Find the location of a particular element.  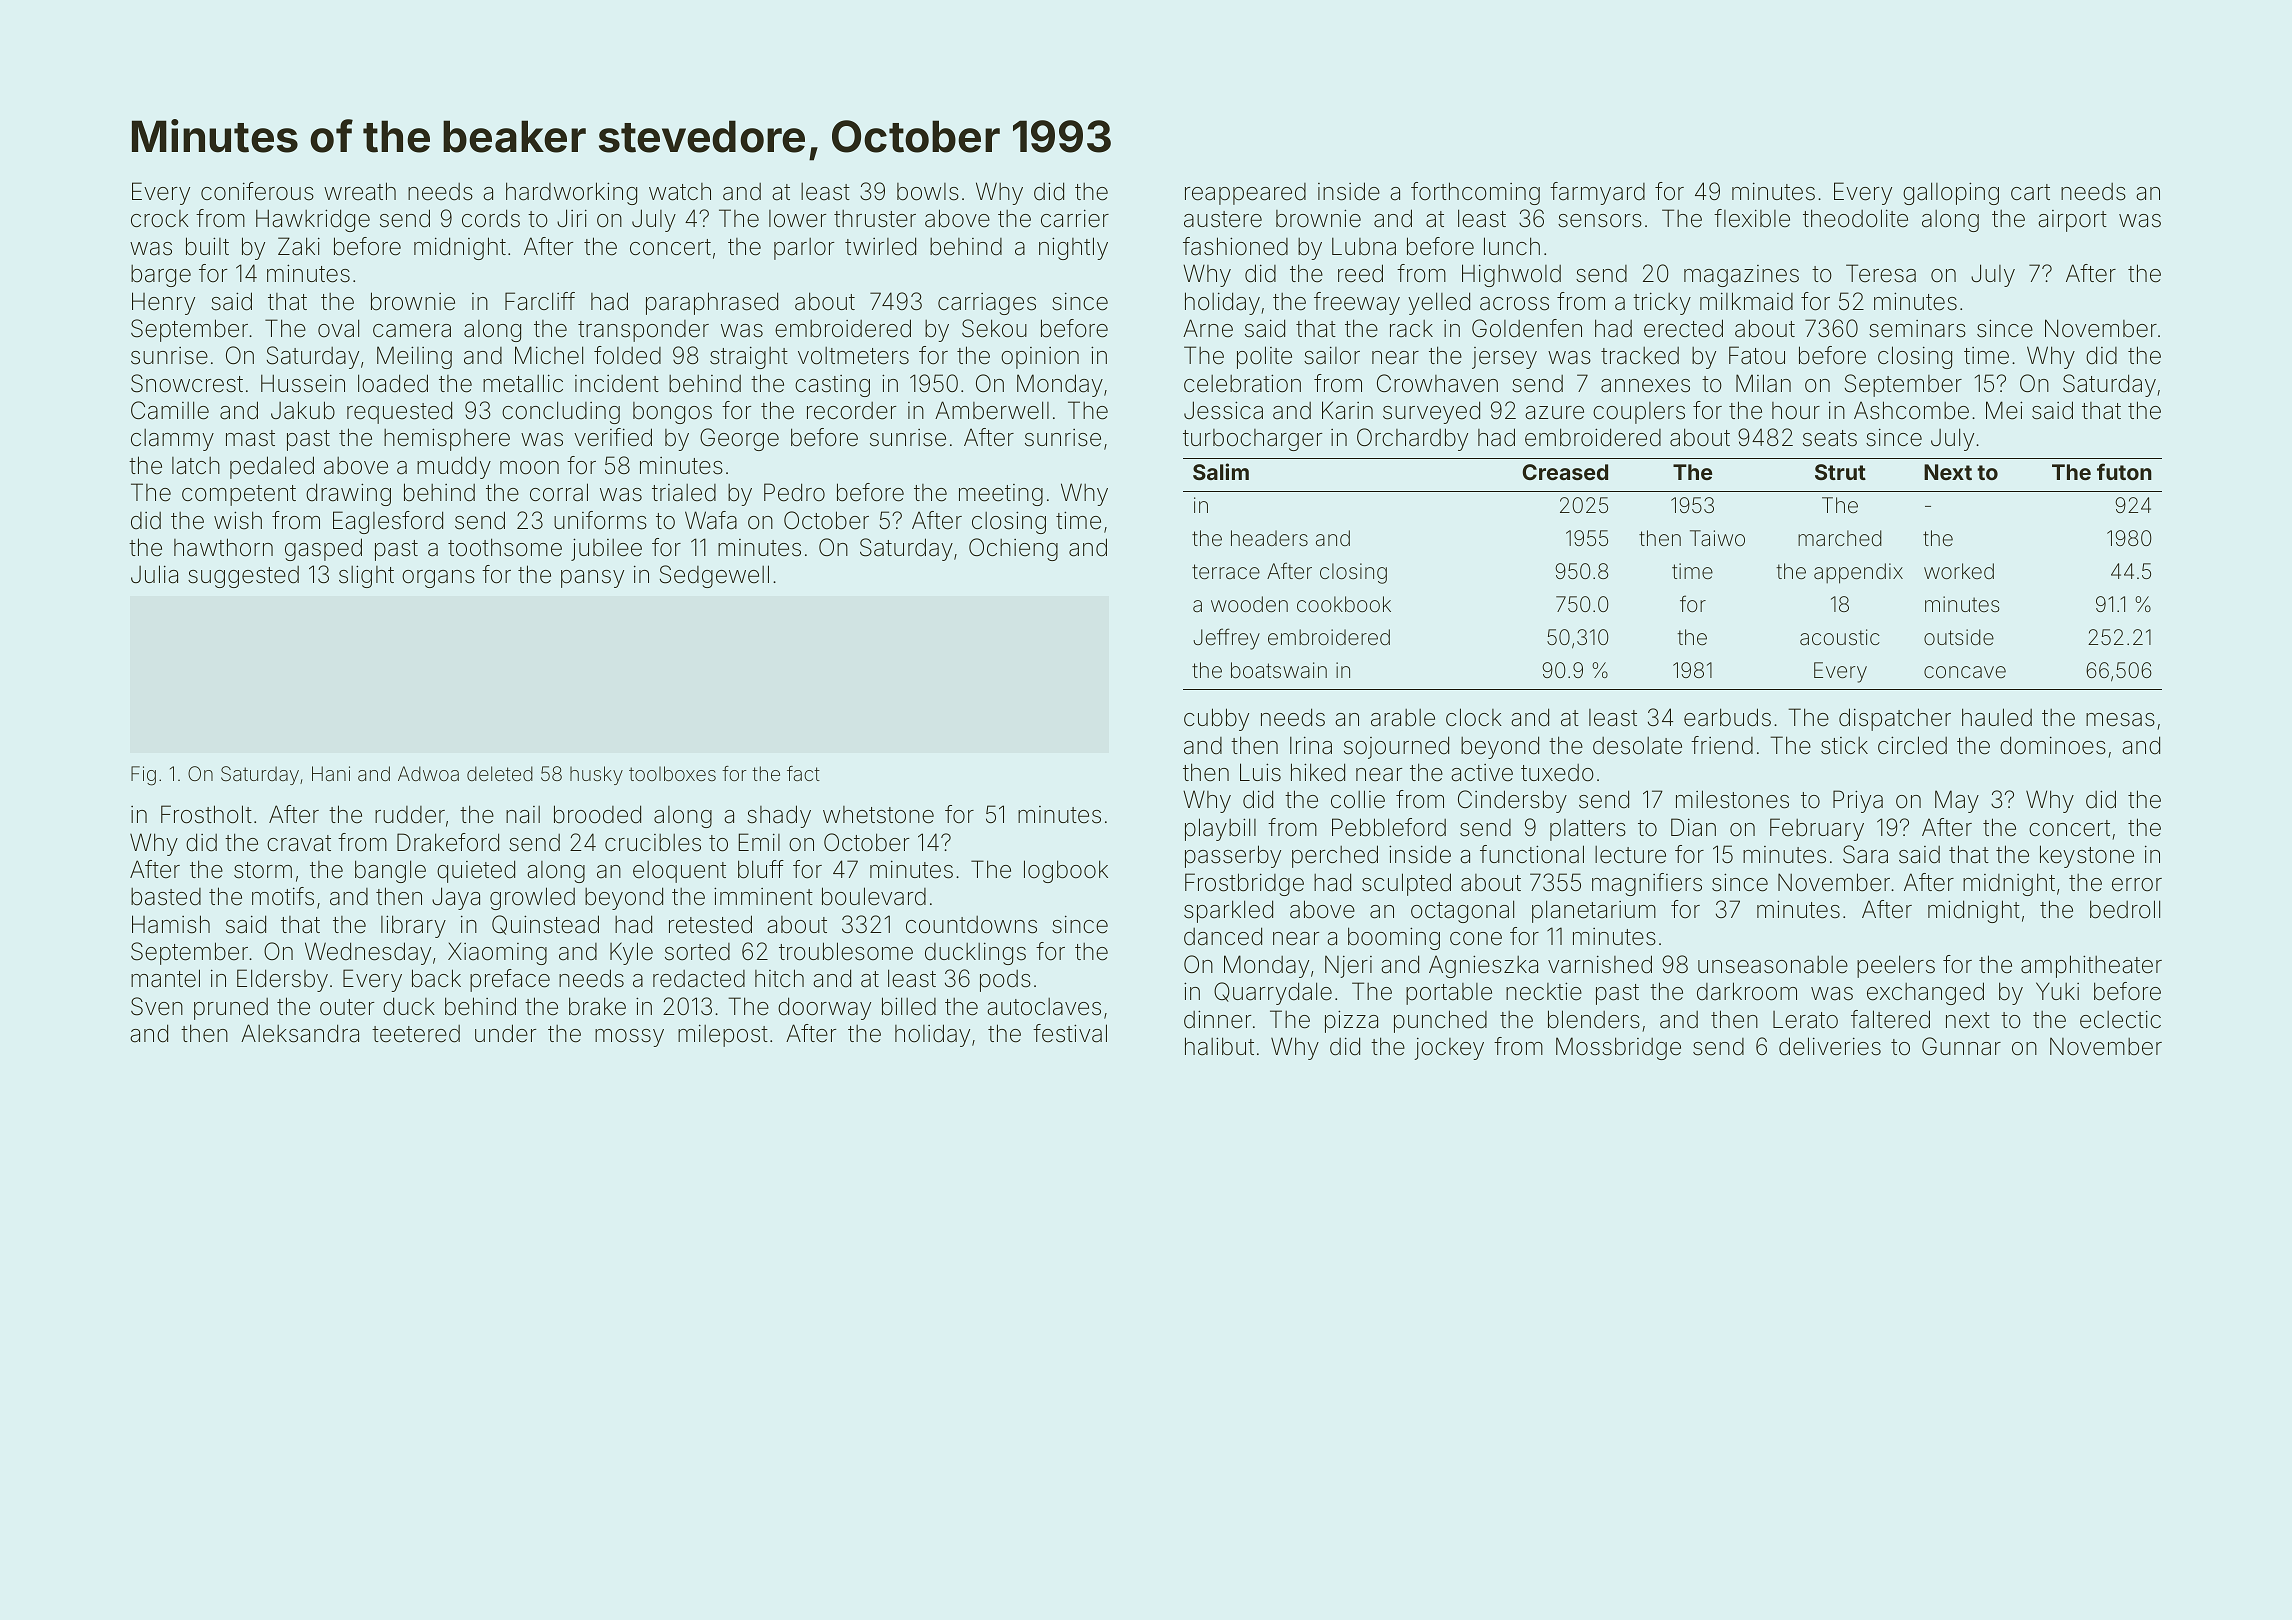

turbocharger is located at coordinates (1252, 440).
